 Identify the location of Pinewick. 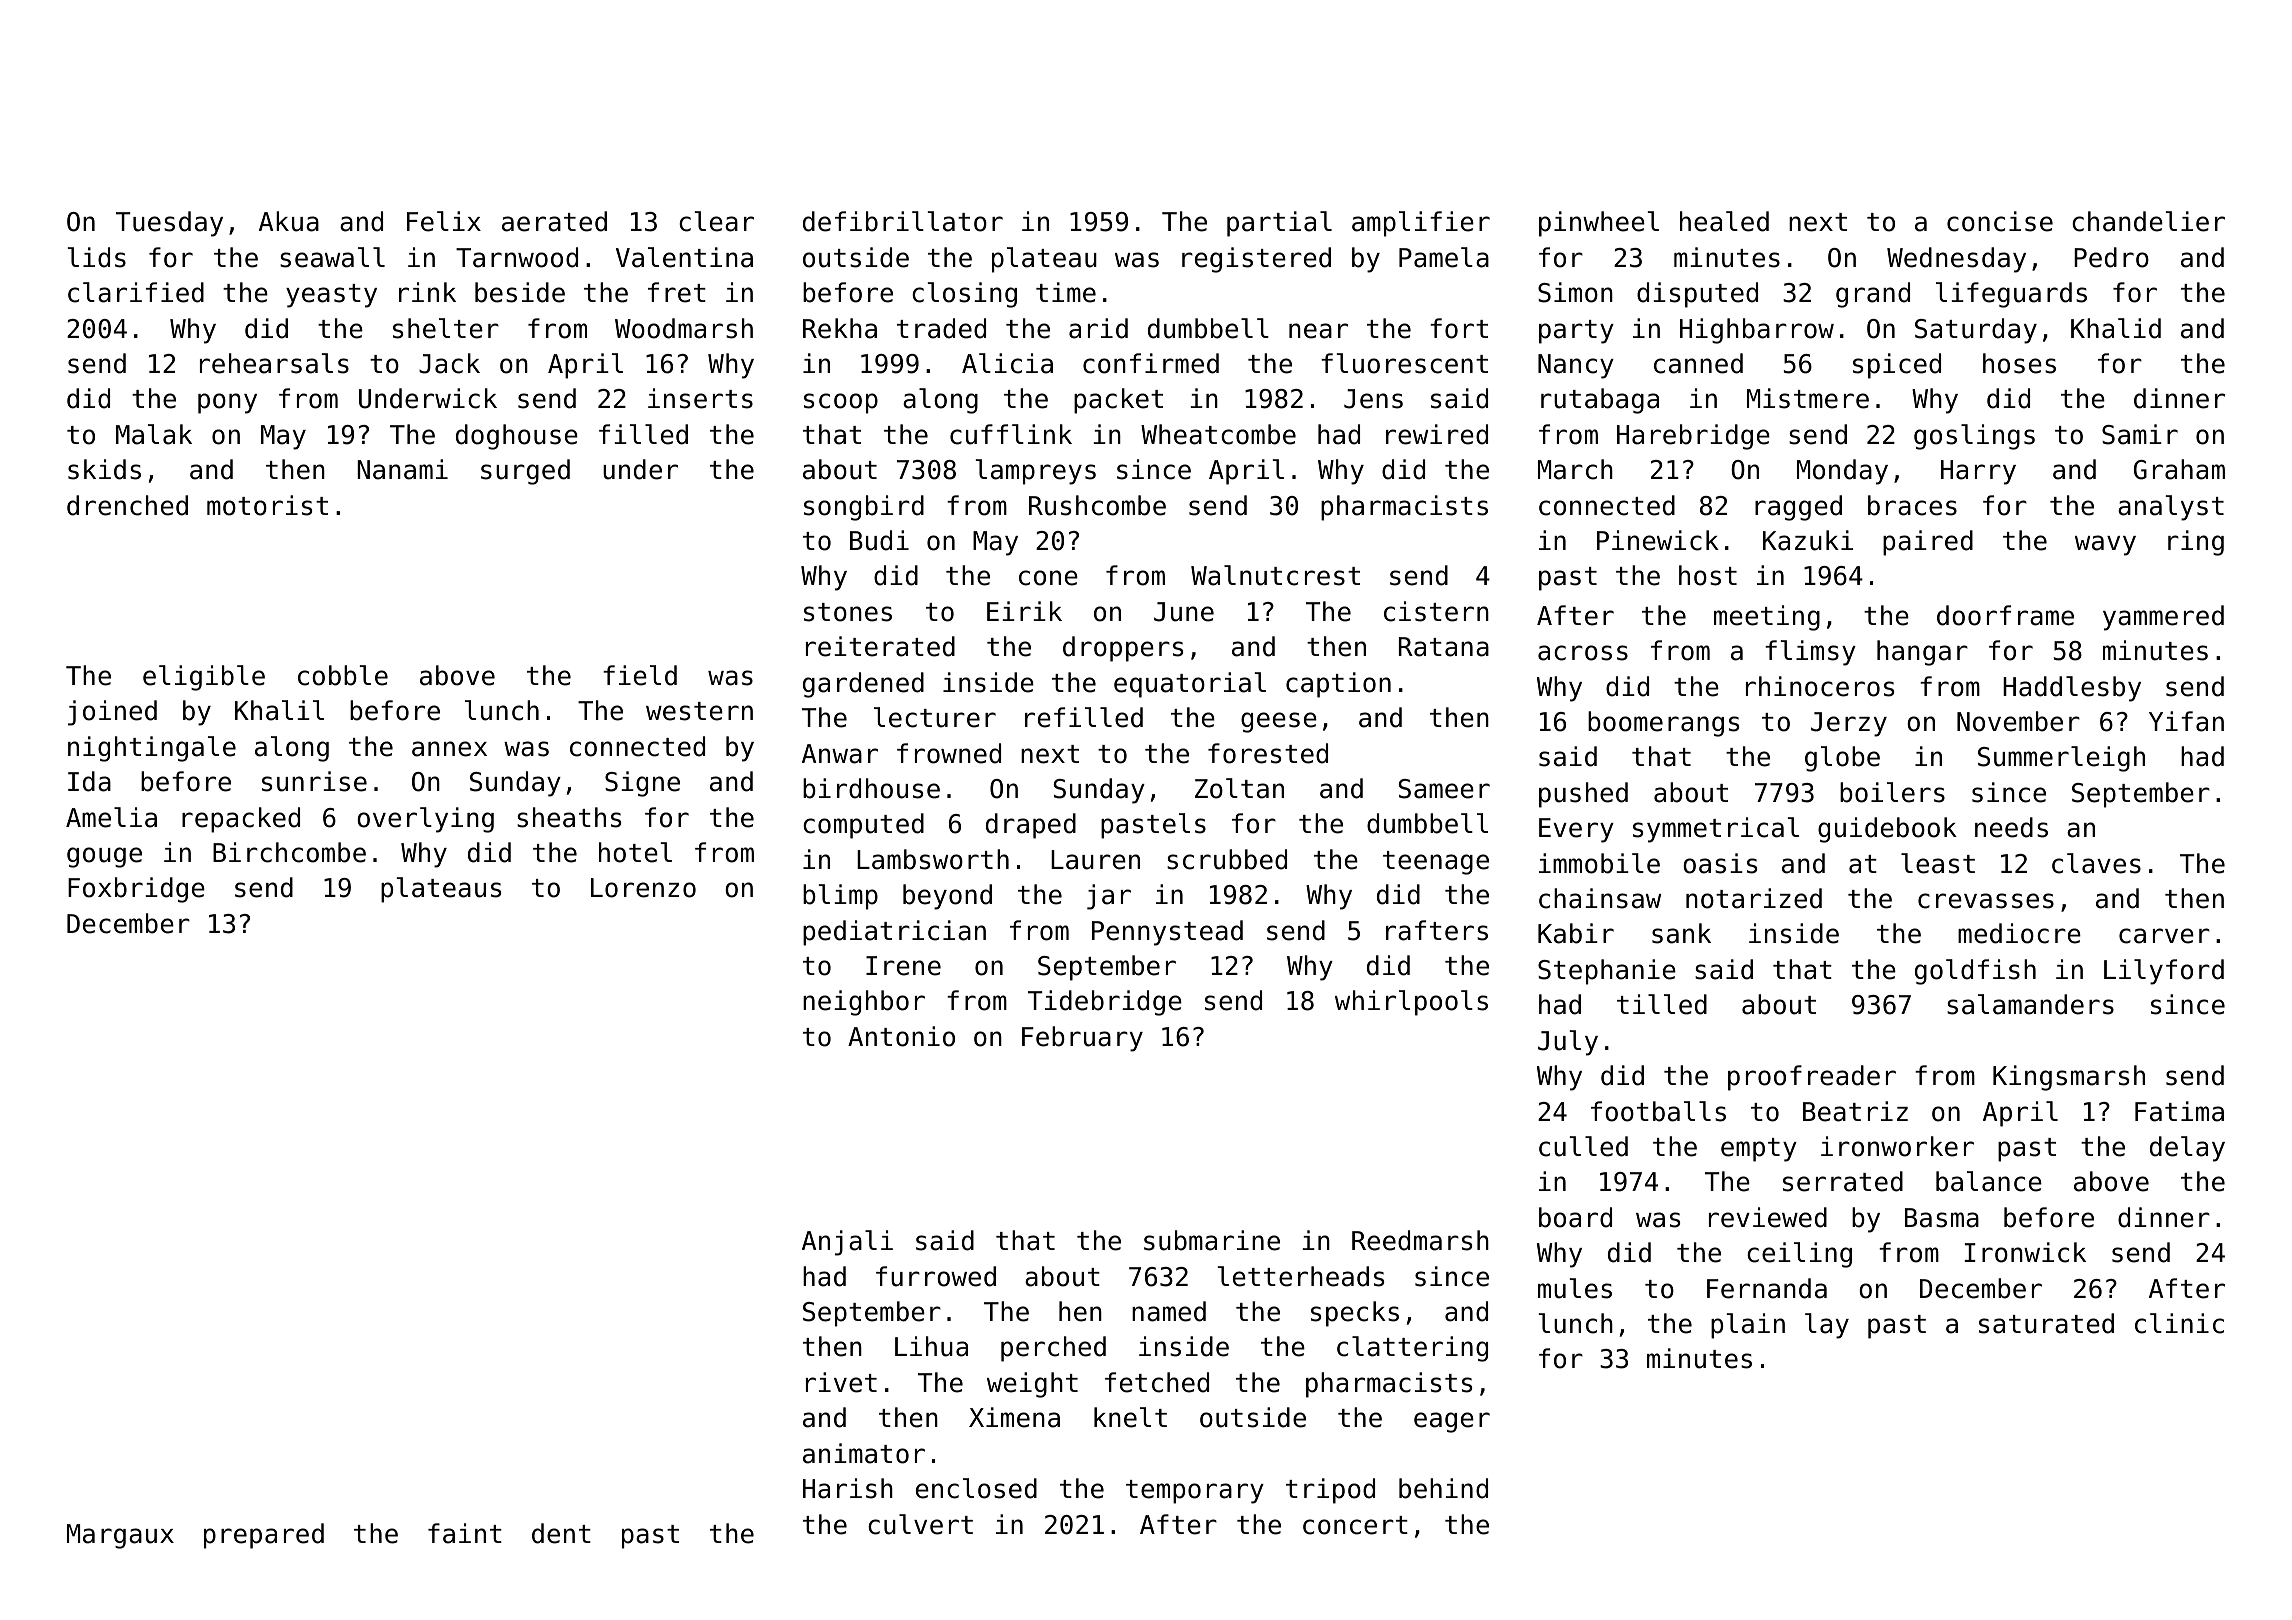
(1658, 540).
